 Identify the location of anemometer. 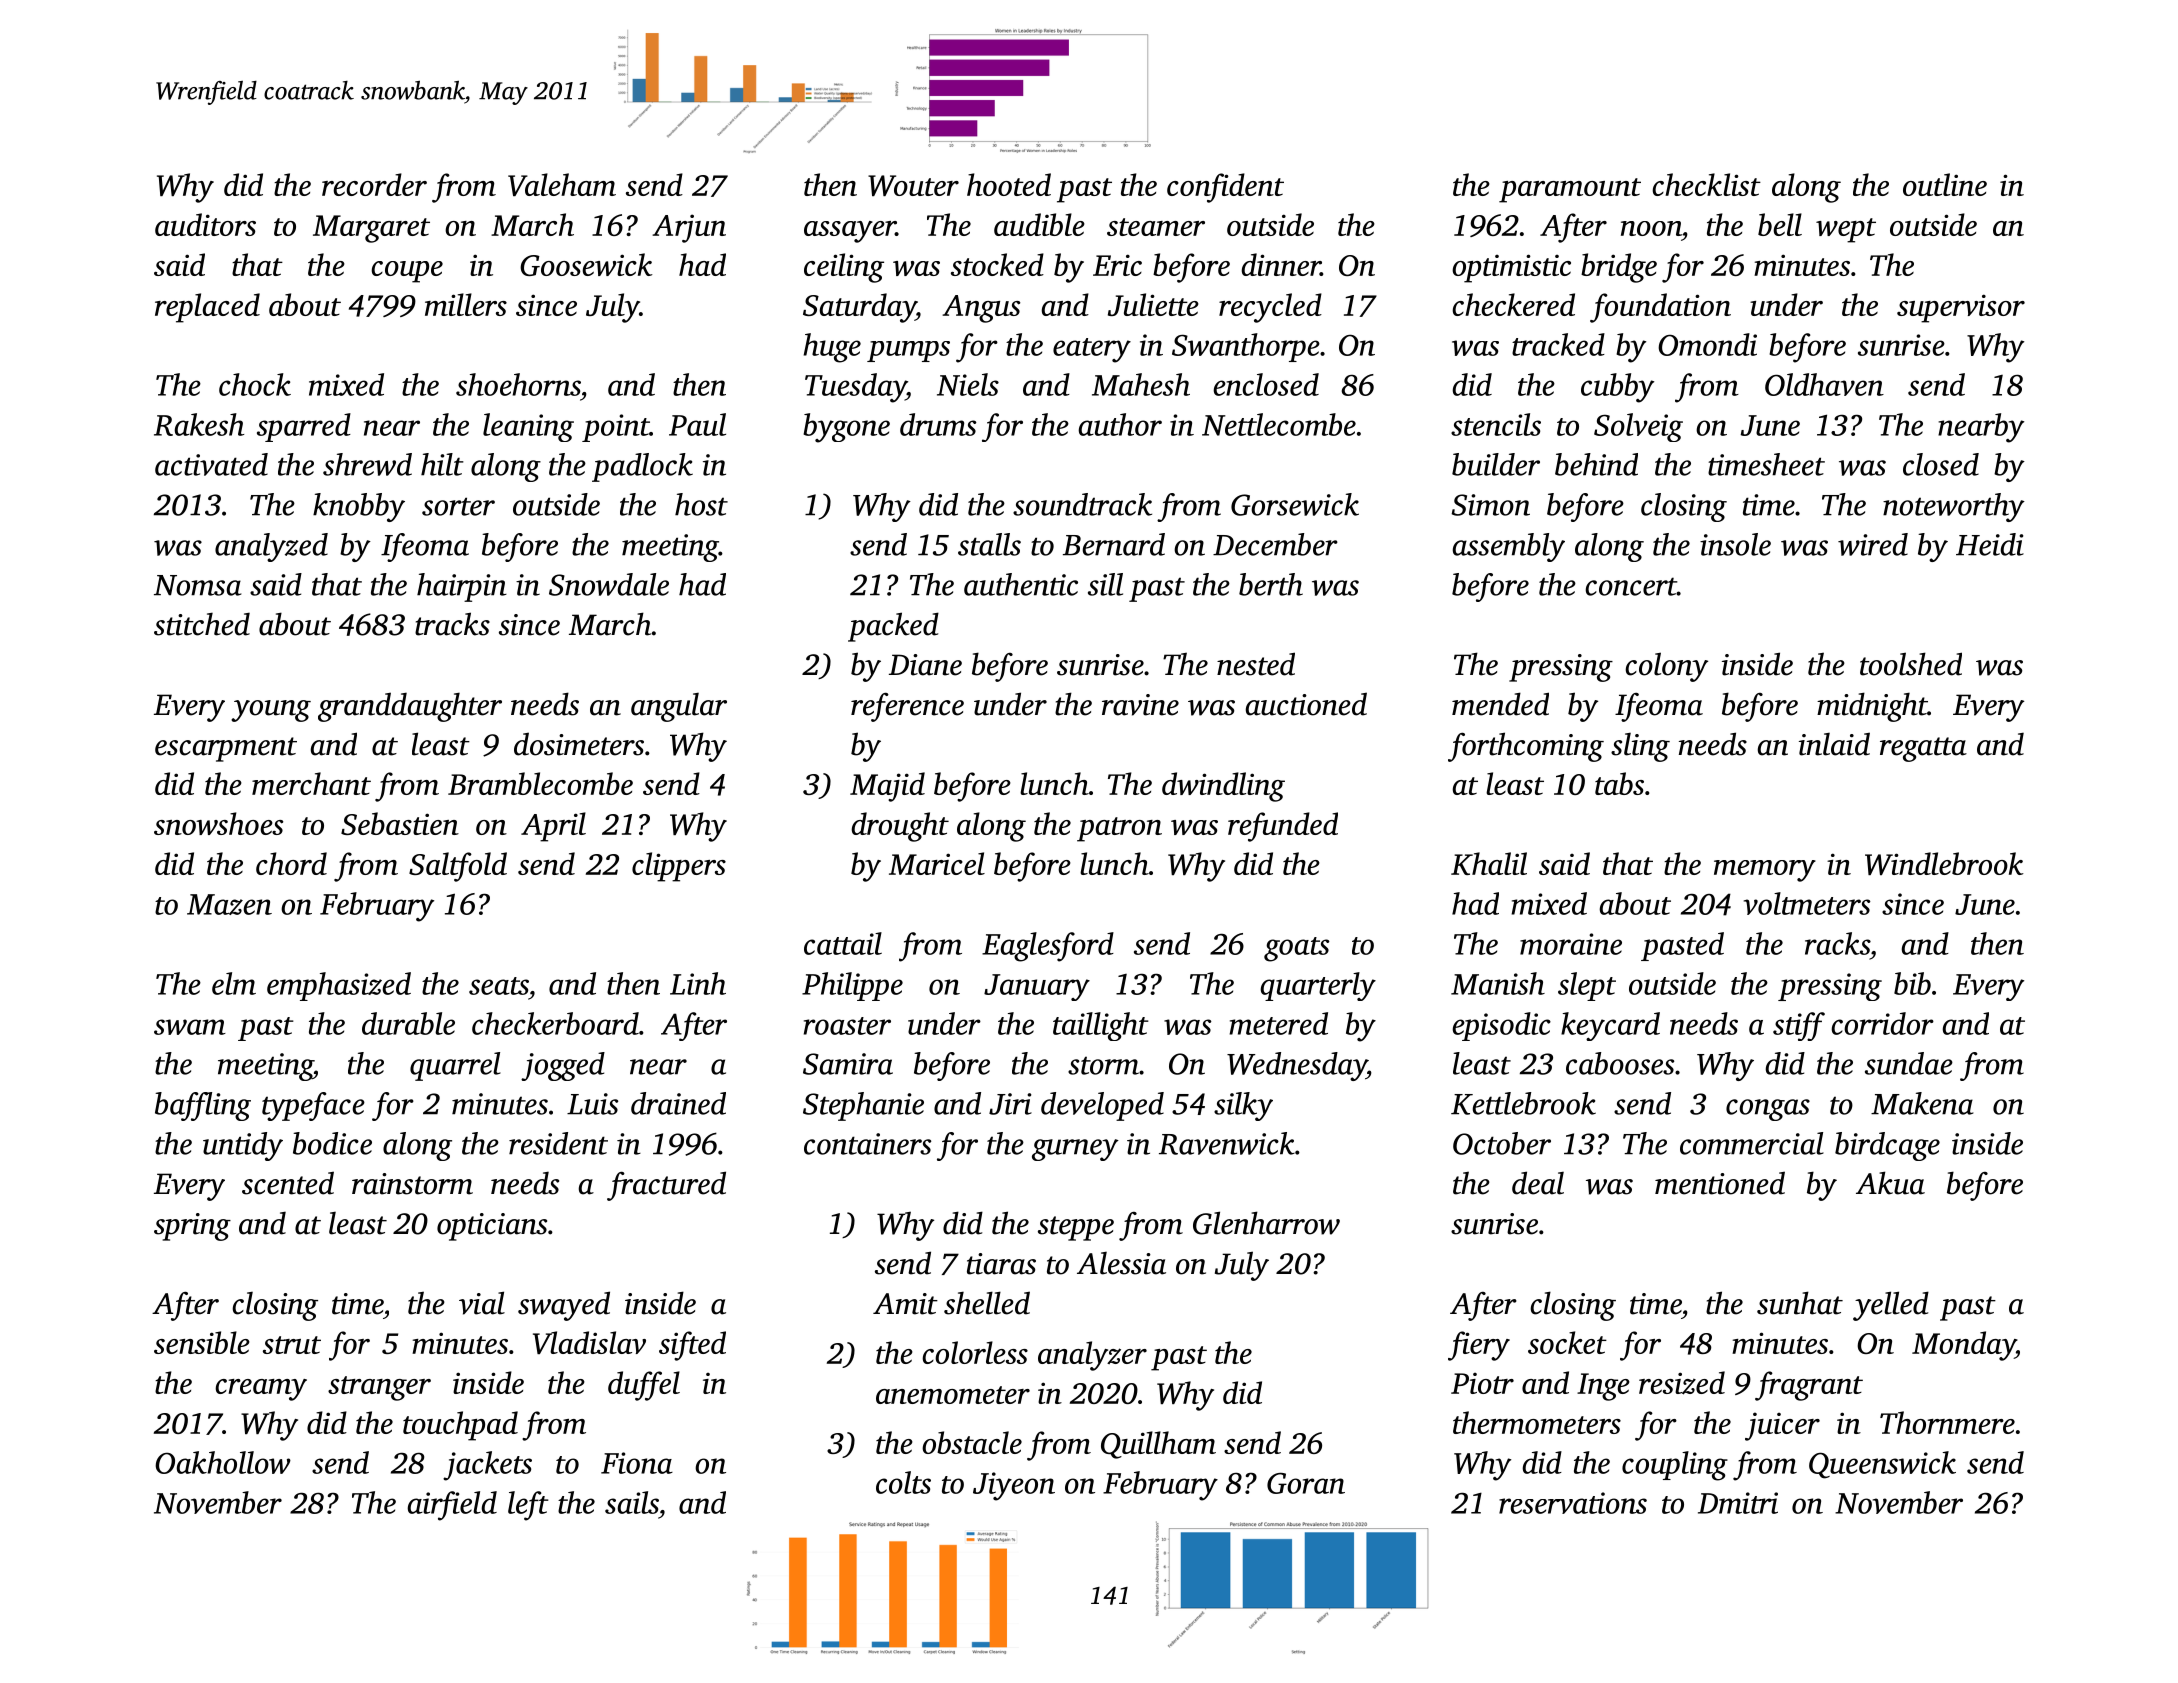
(953, 1395).
